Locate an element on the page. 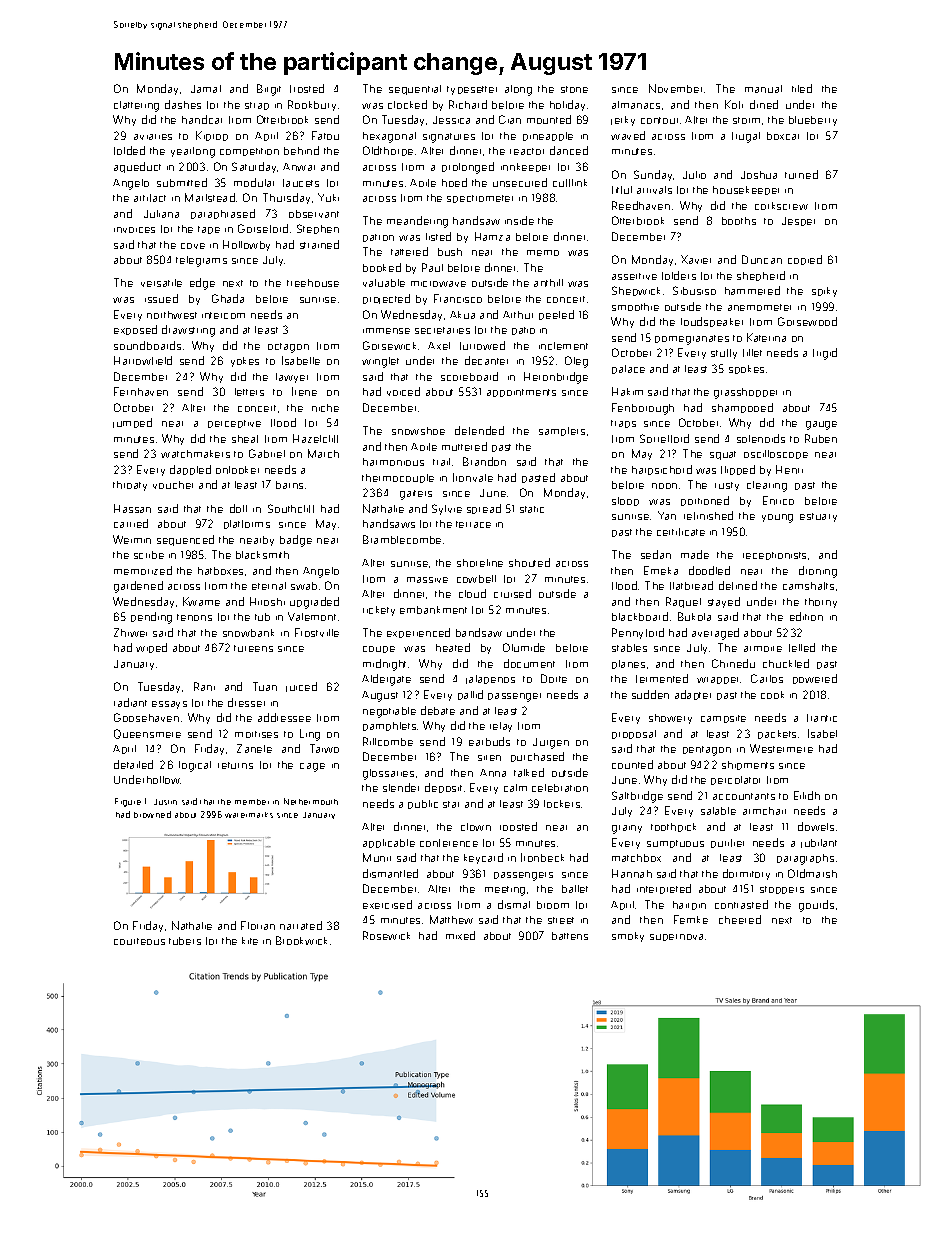 Image resolution: width=952 pixels, height=1233 pixels. drawstring is located at coordinates (188, 331).
